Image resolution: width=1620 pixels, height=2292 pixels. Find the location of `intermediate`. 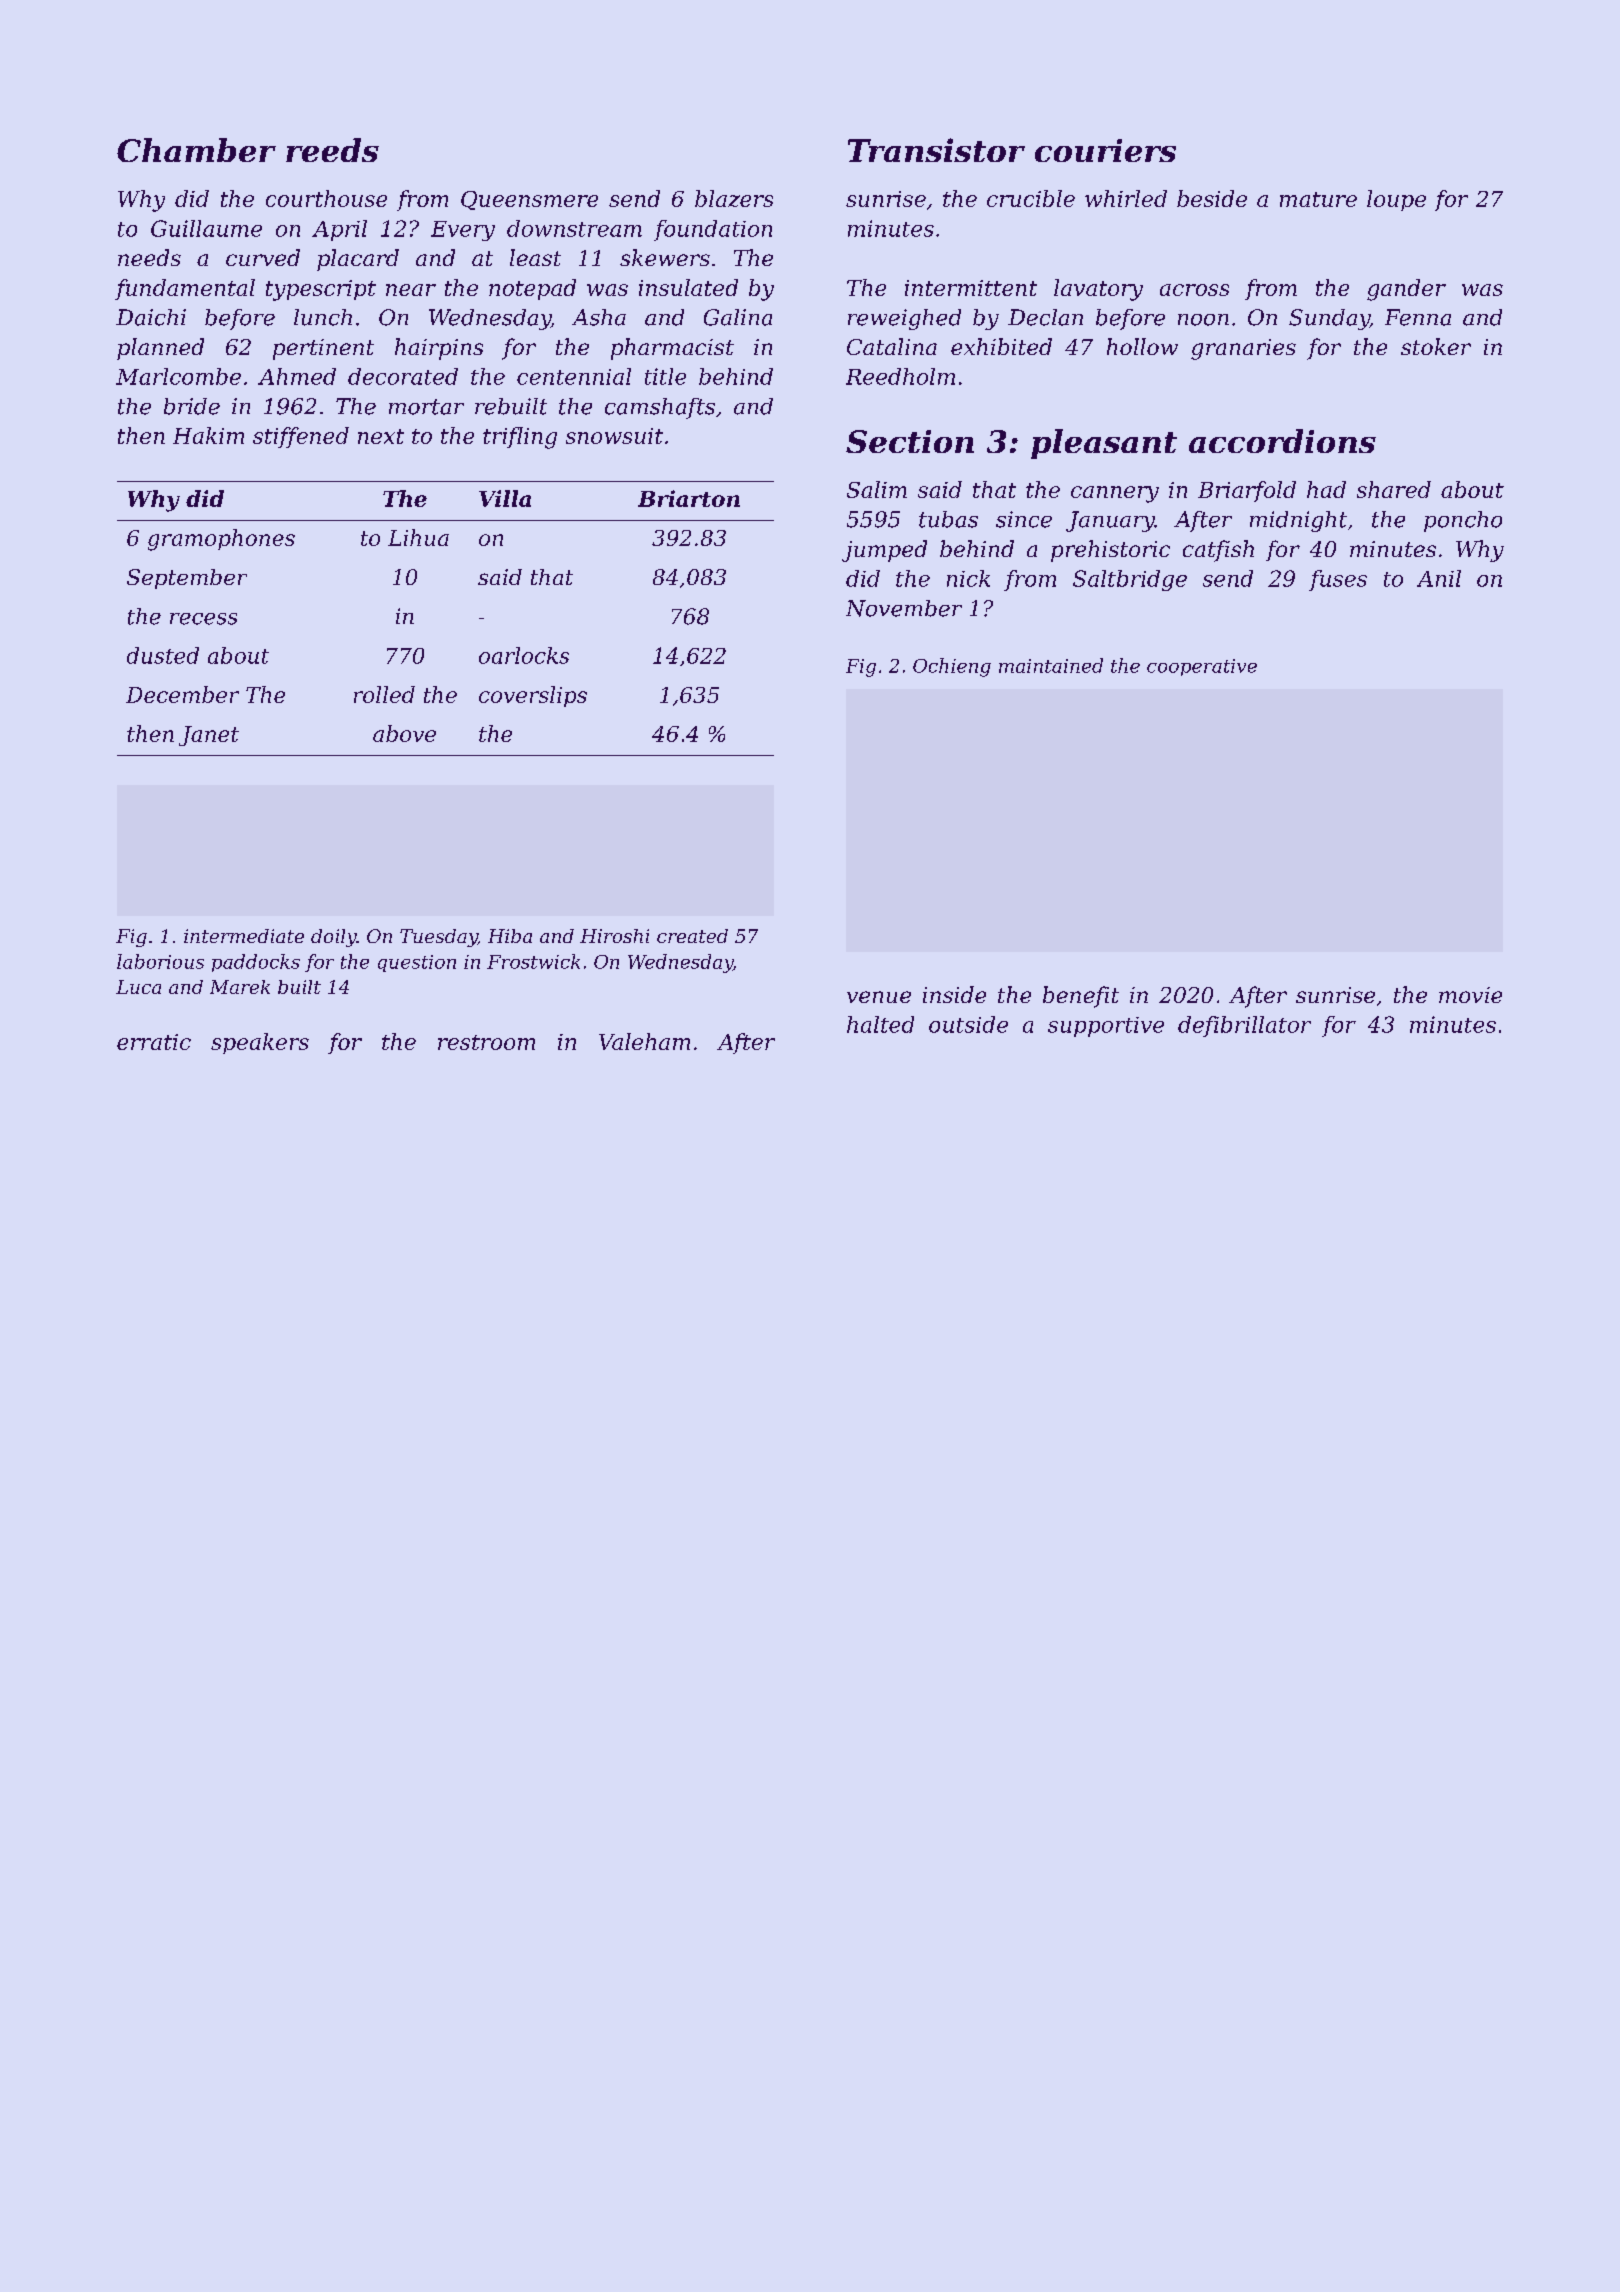

intermediate is located at coordinates (244, 936).
